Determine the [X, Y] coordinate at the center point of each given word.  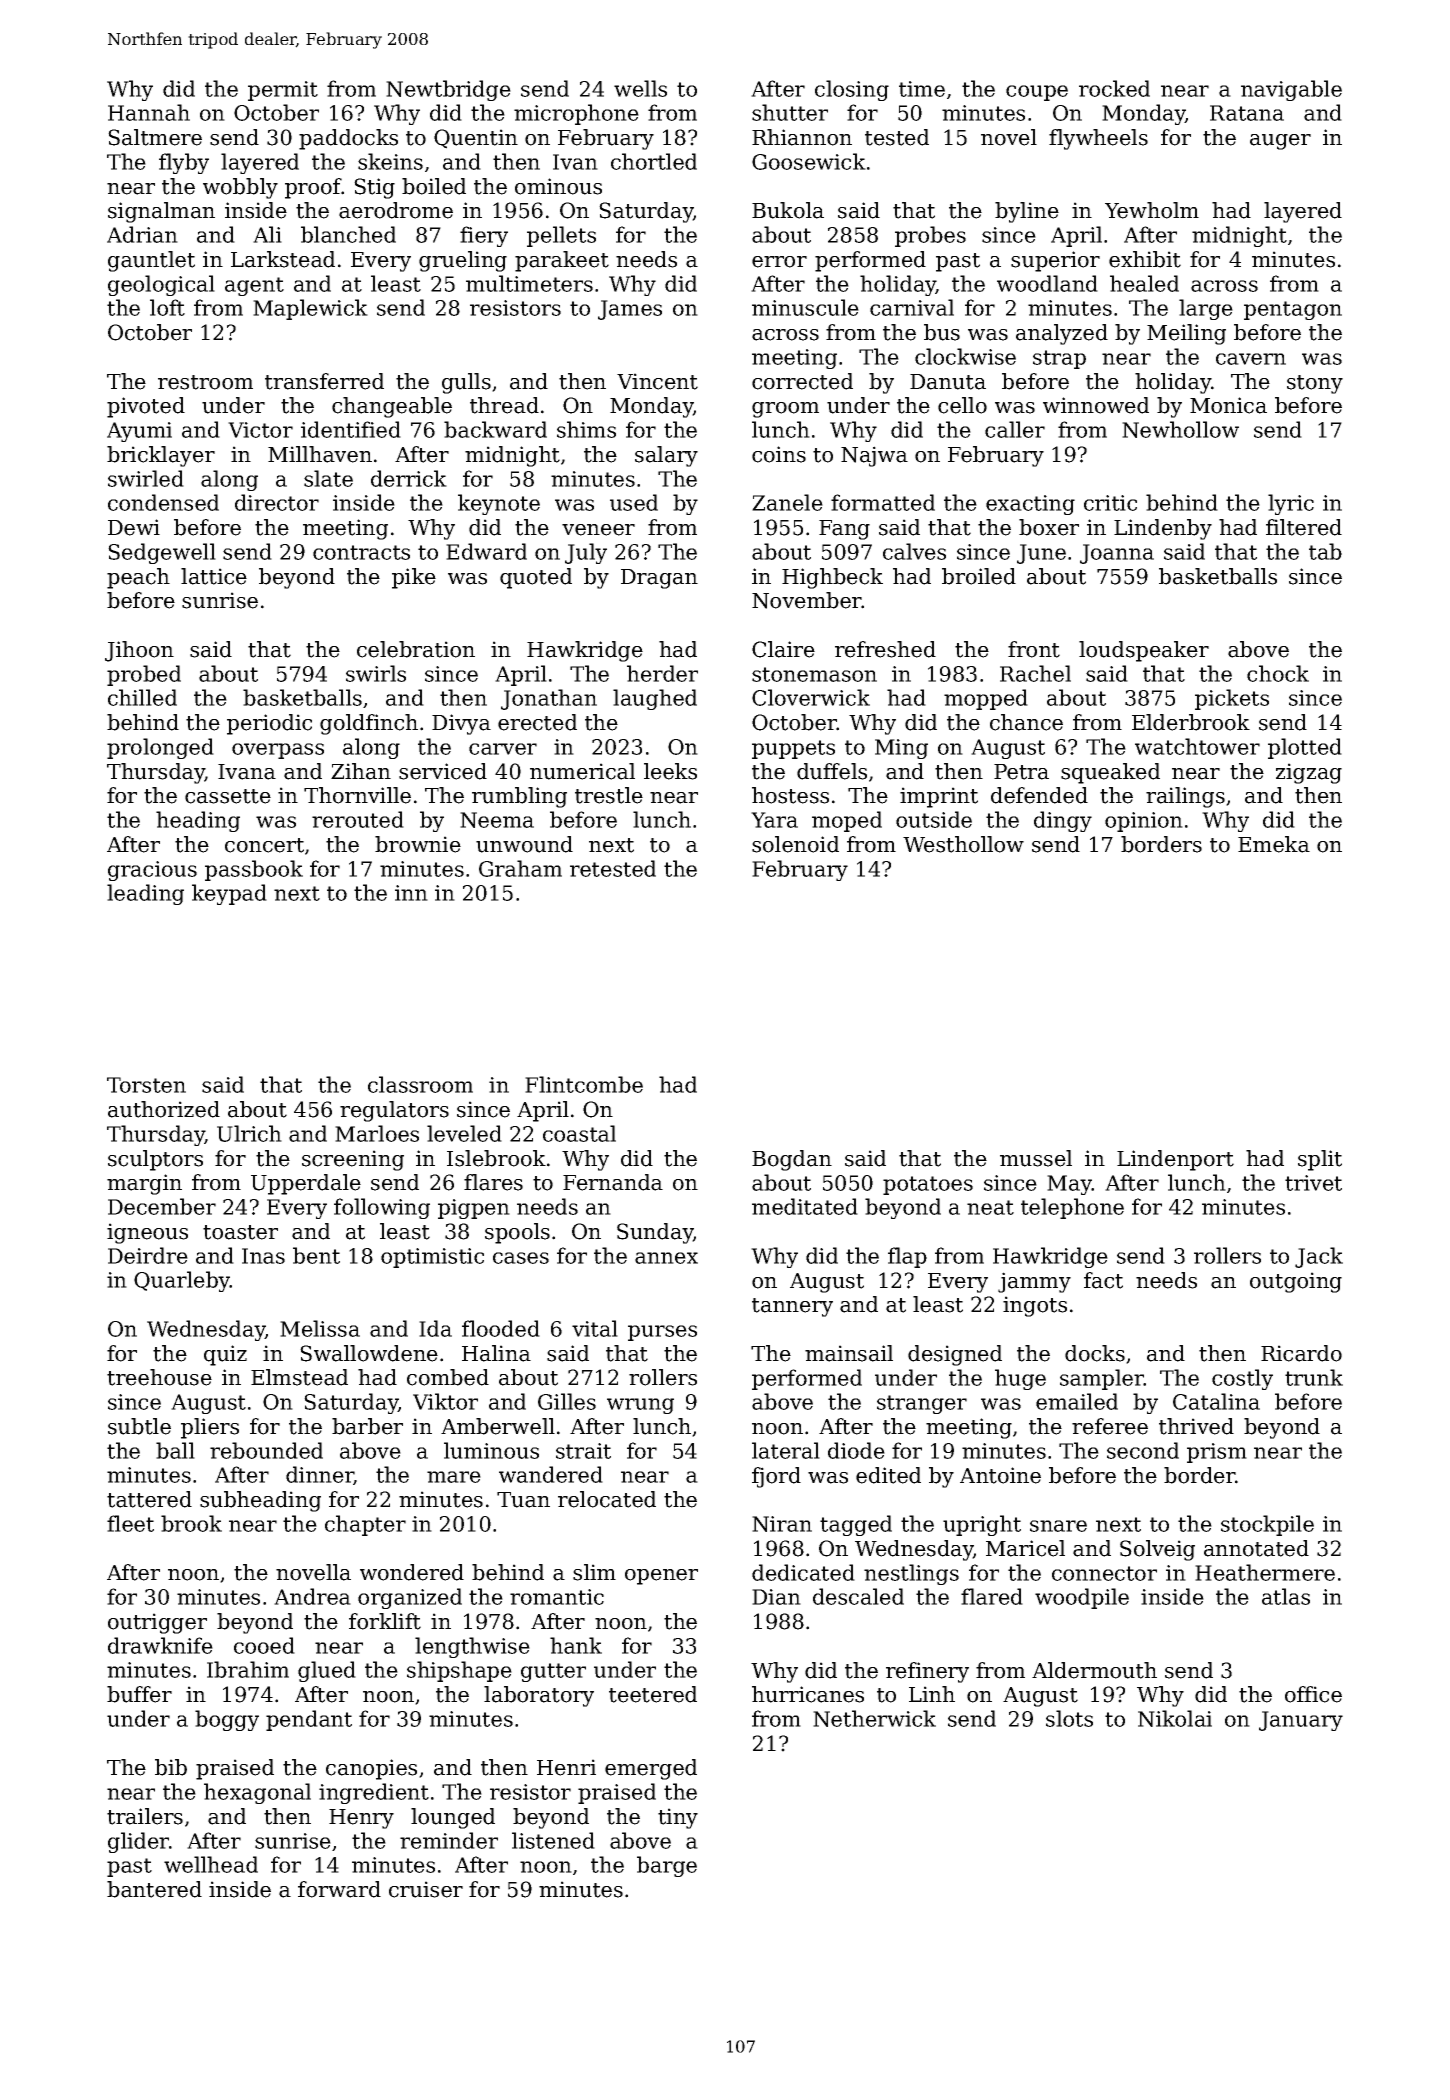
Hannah [149, 112]
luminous [491, 1450]
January [1301, 1721]
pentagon [1293, 310]
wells [640, 88]
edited [888, 1475]
